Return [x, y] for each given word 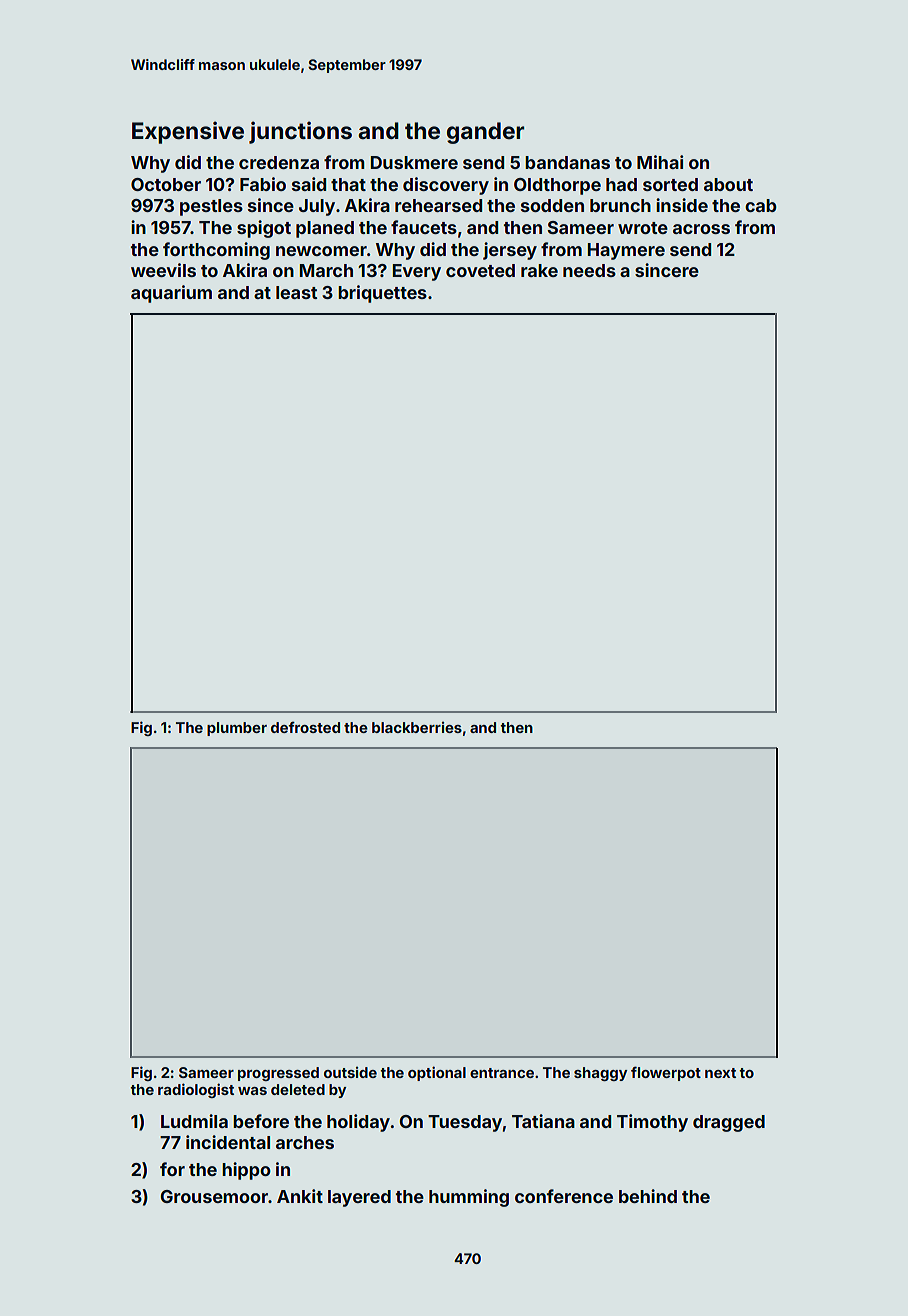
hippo [246, 1171]
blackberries [417, 727]
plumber [237, 729]
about [728, 184]
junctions [300, 132]
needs [589, 270]
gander [486, 133]
